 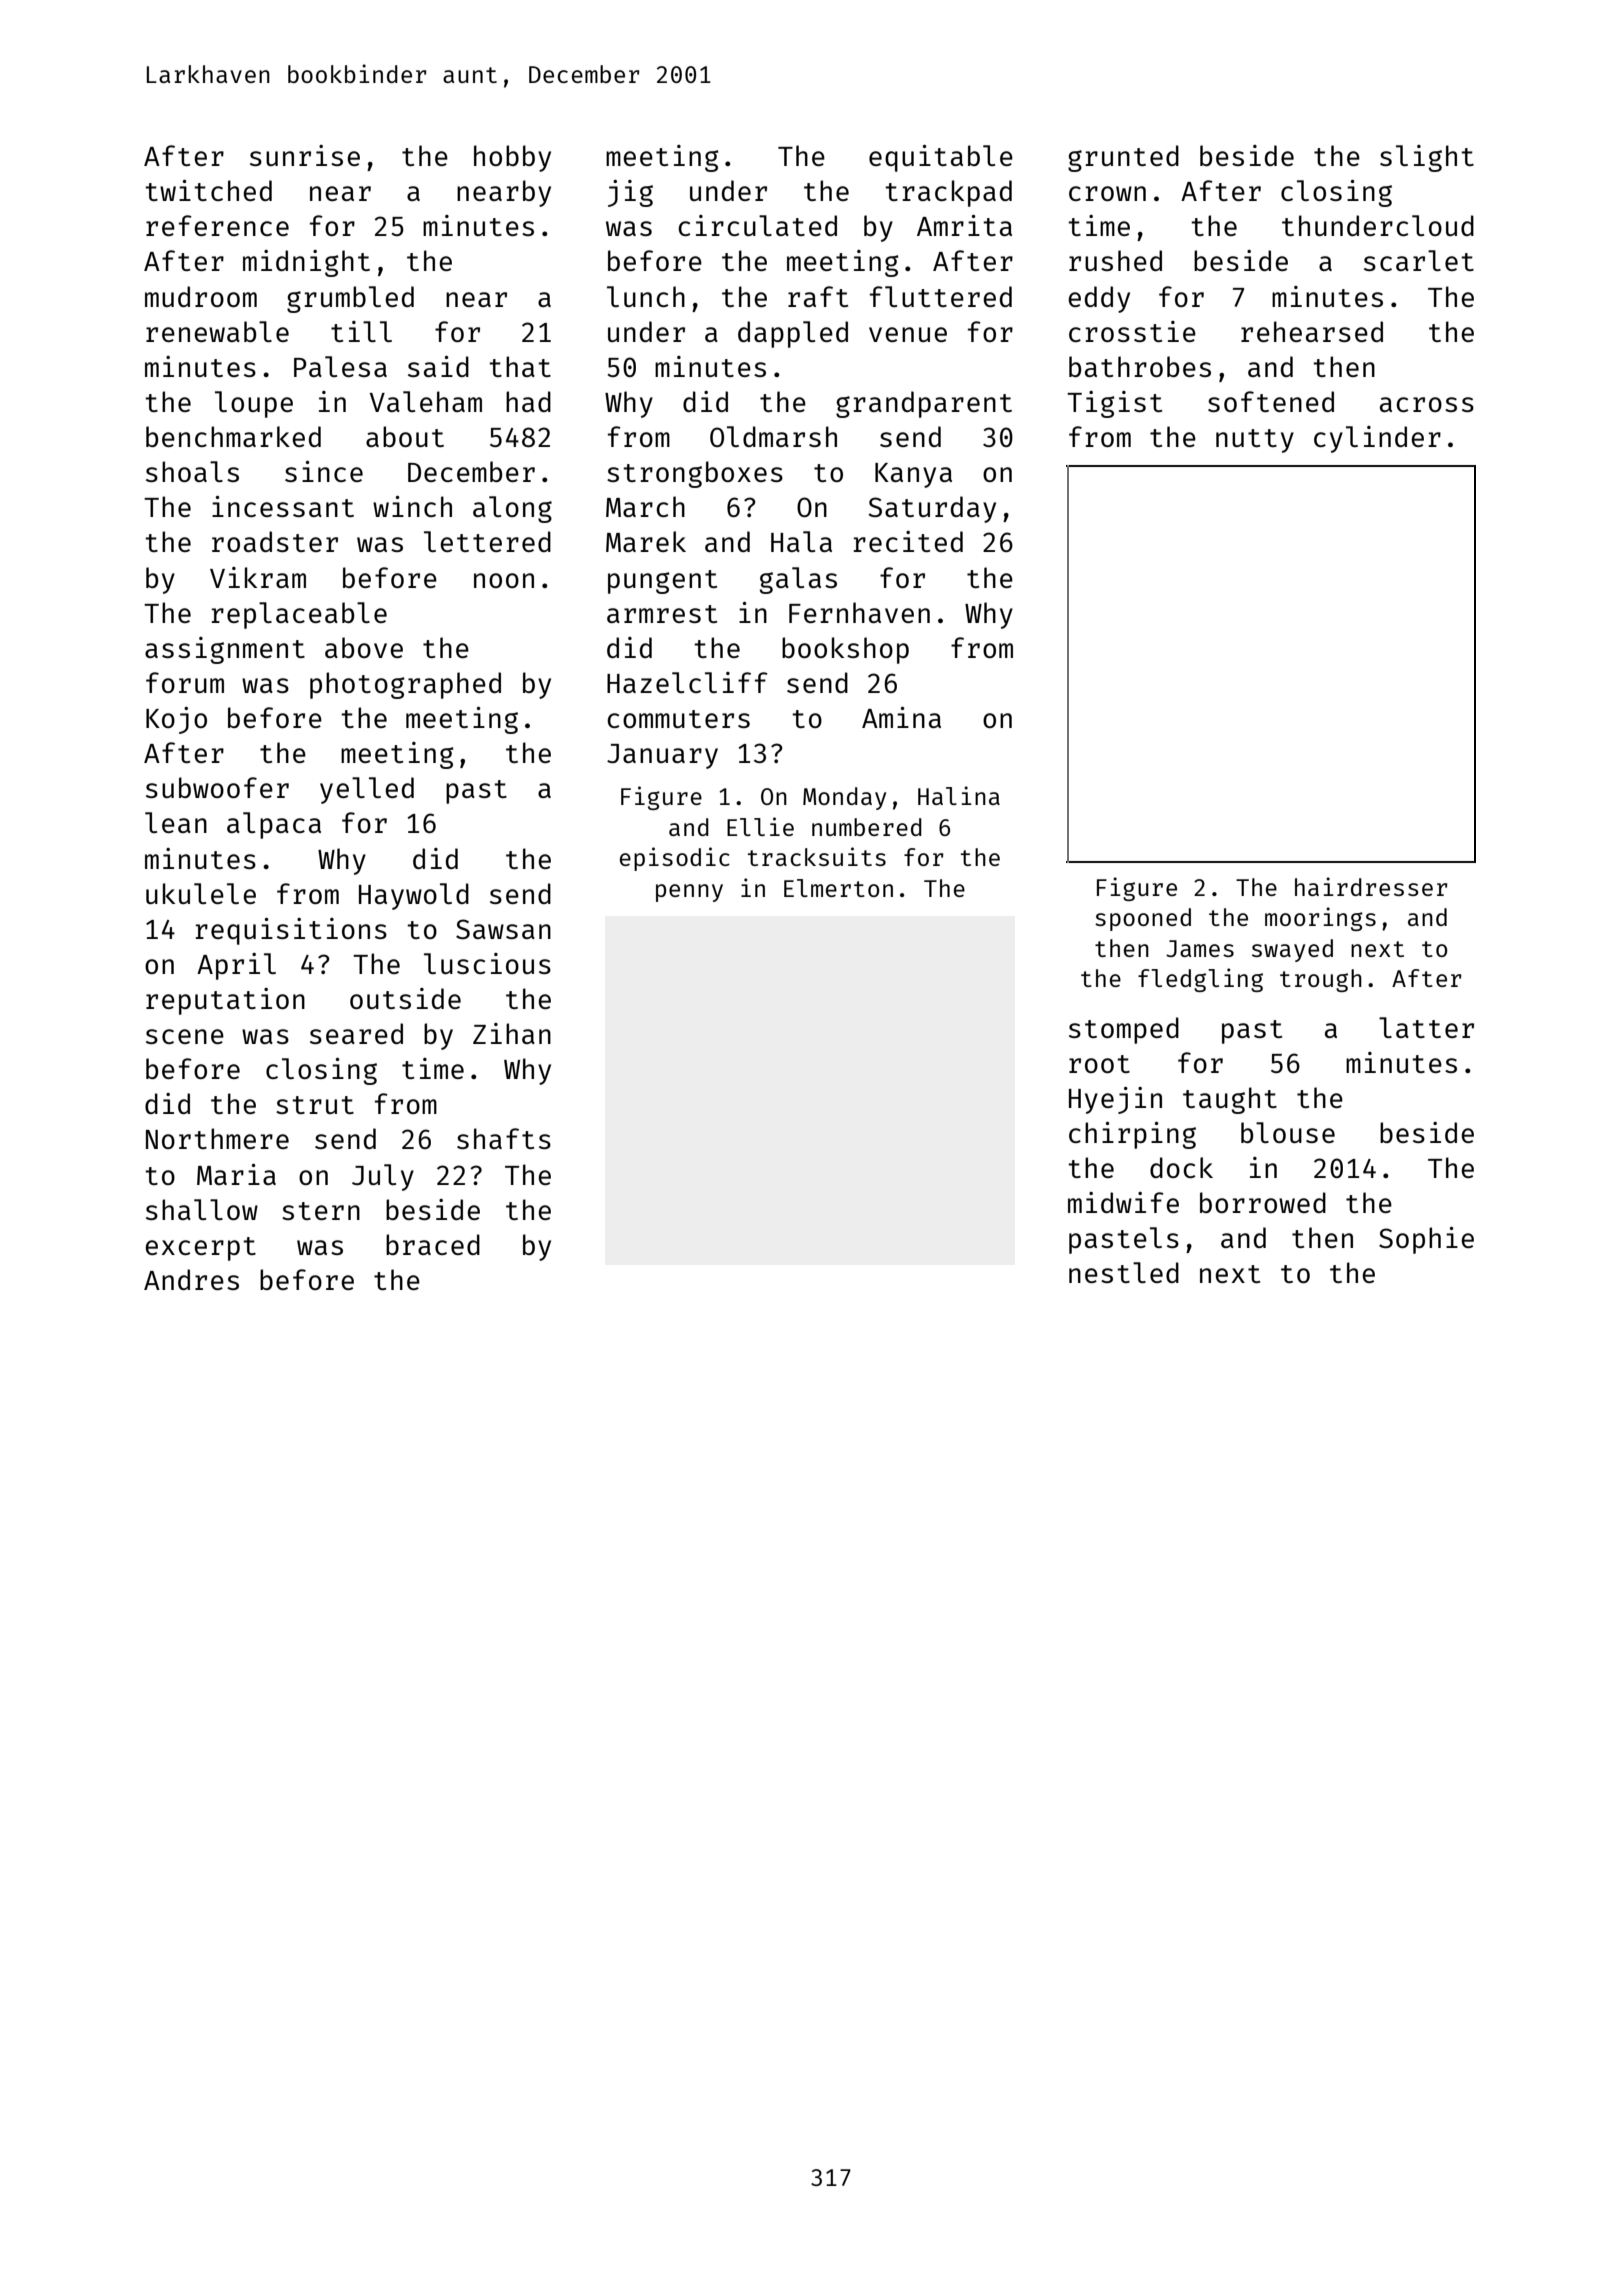 What do you see at coordinates (1371, 886) in the image?
I see `hairdresser` at bounding box center [1371, 886].
